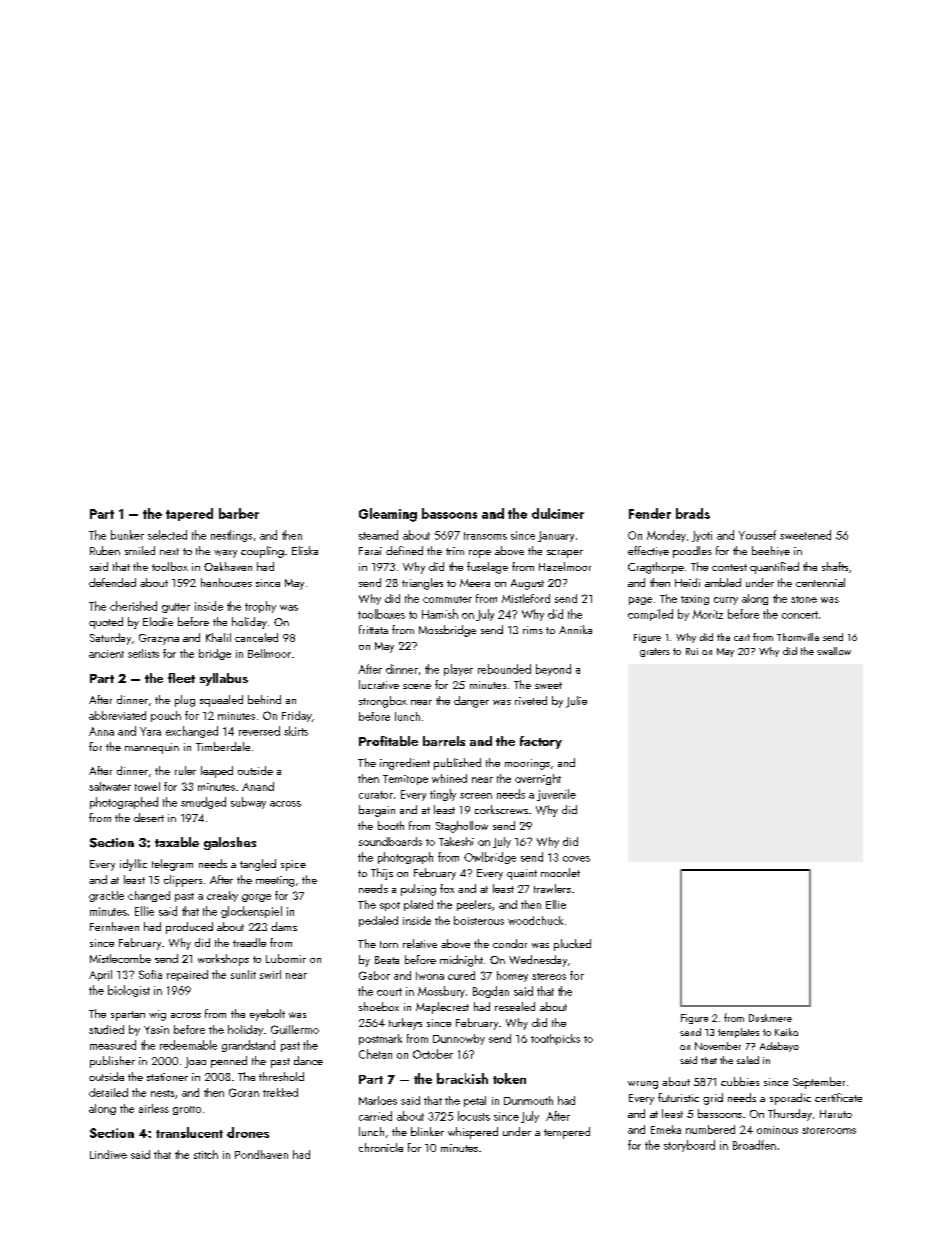  What do you see at coordinates (147, 786) in the page?
I see `towel` at bounding box center [147, 786].
